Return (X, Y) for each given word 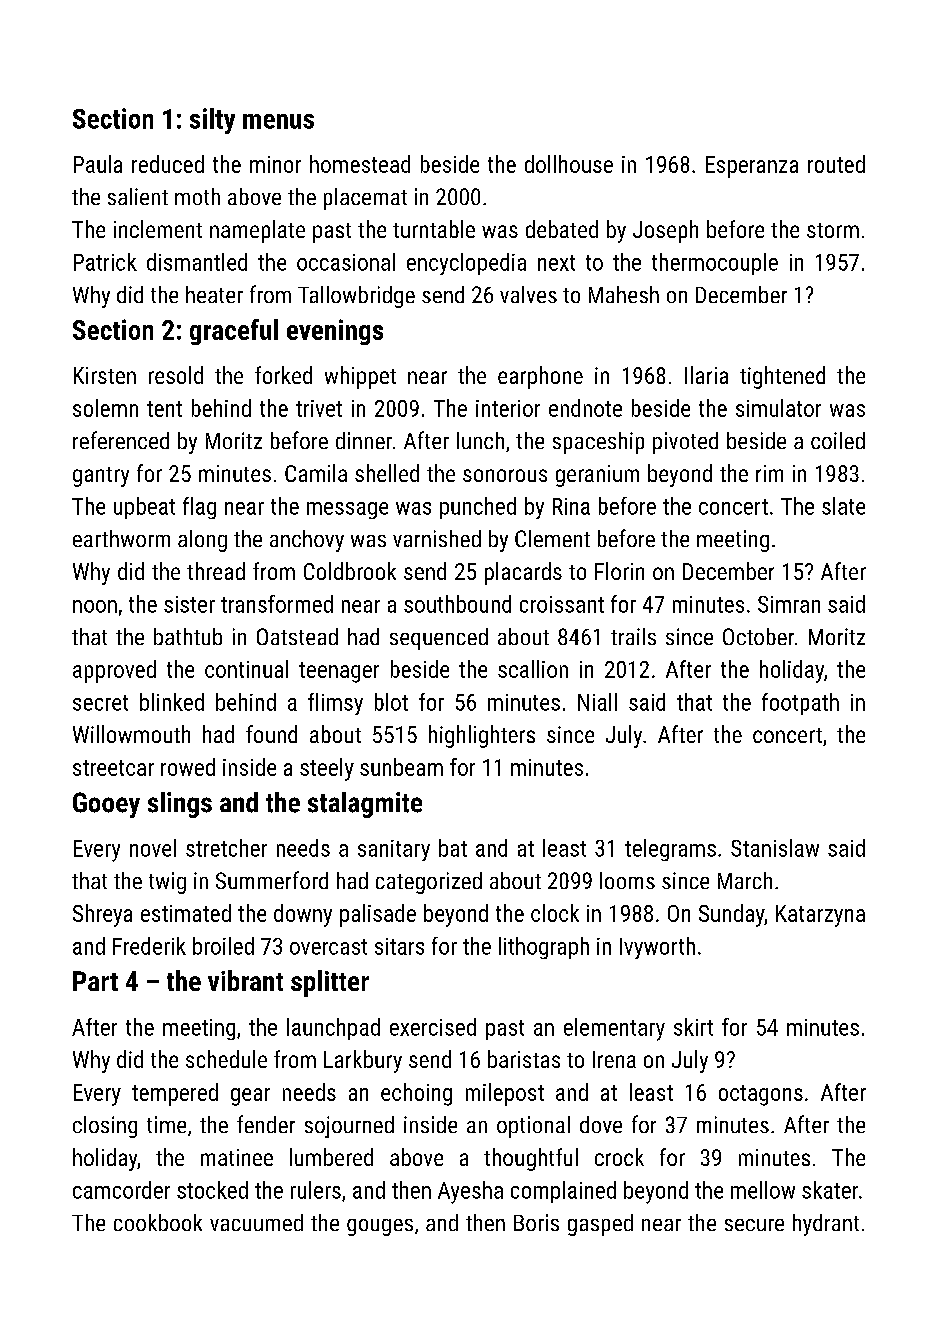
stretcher (226, 848)
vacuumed (256, 1222)
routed (836, 164)
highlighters (482, 736)
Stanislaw (775, 848)
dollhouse (569, 164)
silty (212, 121)
